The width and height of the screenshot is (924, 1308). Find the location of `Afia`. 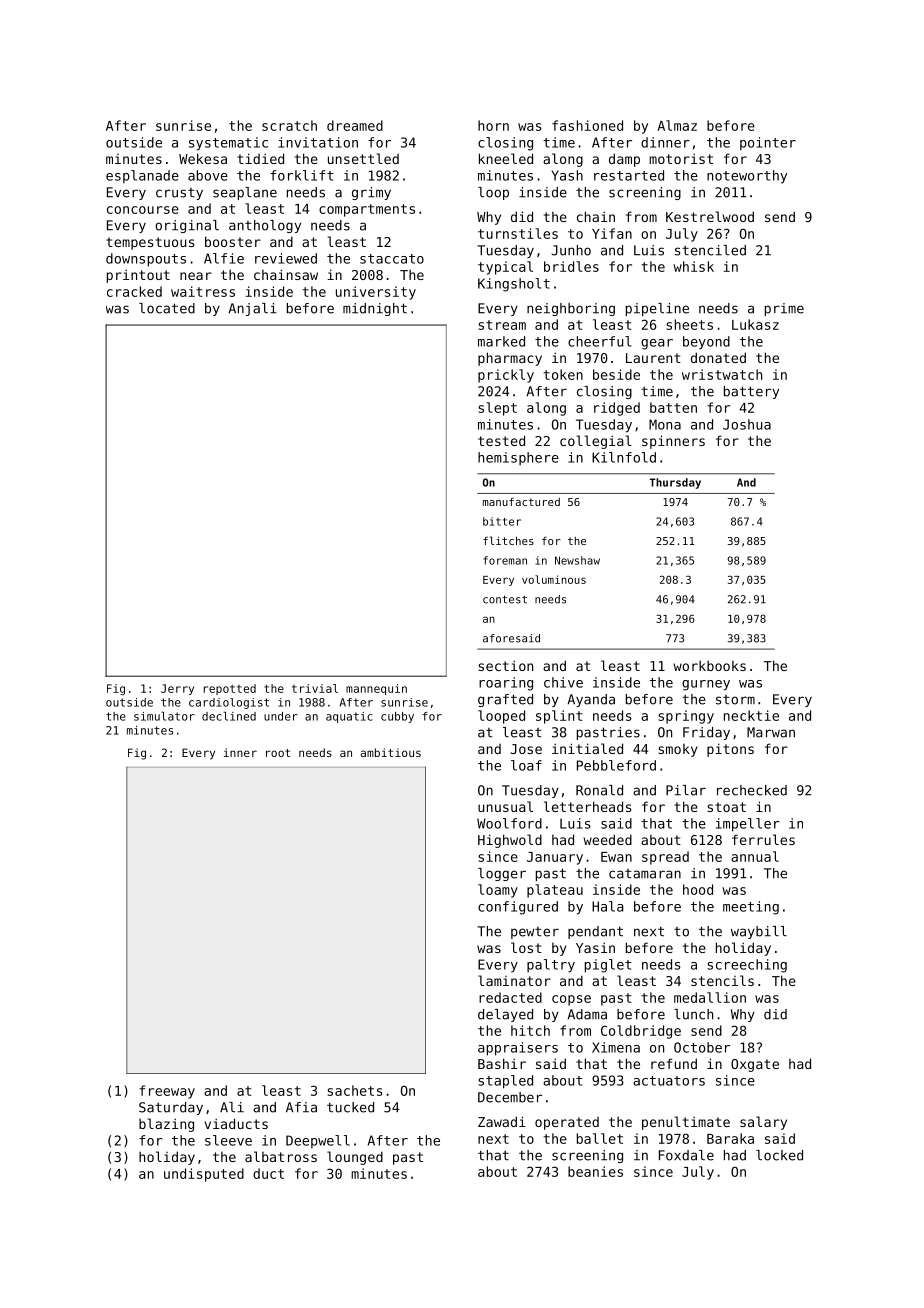

Afia is located at coordinates (301, 1107).
